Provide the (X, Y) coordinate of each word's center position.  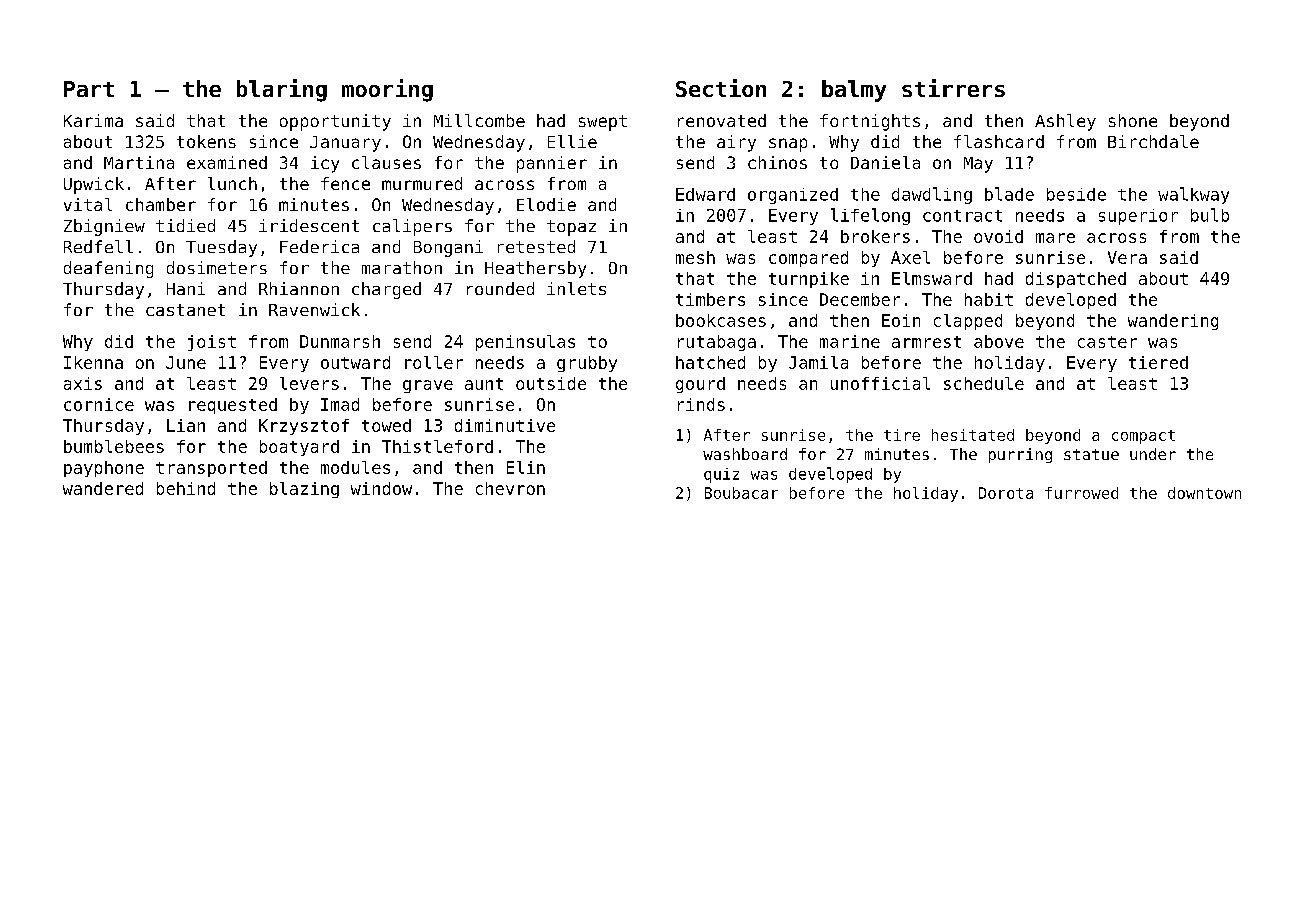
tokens (206, 141)
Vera (1127, 257)
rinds (701, 404)
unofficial (880, 383)
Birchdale (1153, 141)
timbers (710, 299)
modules (355, 467)
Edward (705, 194)
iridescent (309, 225)
